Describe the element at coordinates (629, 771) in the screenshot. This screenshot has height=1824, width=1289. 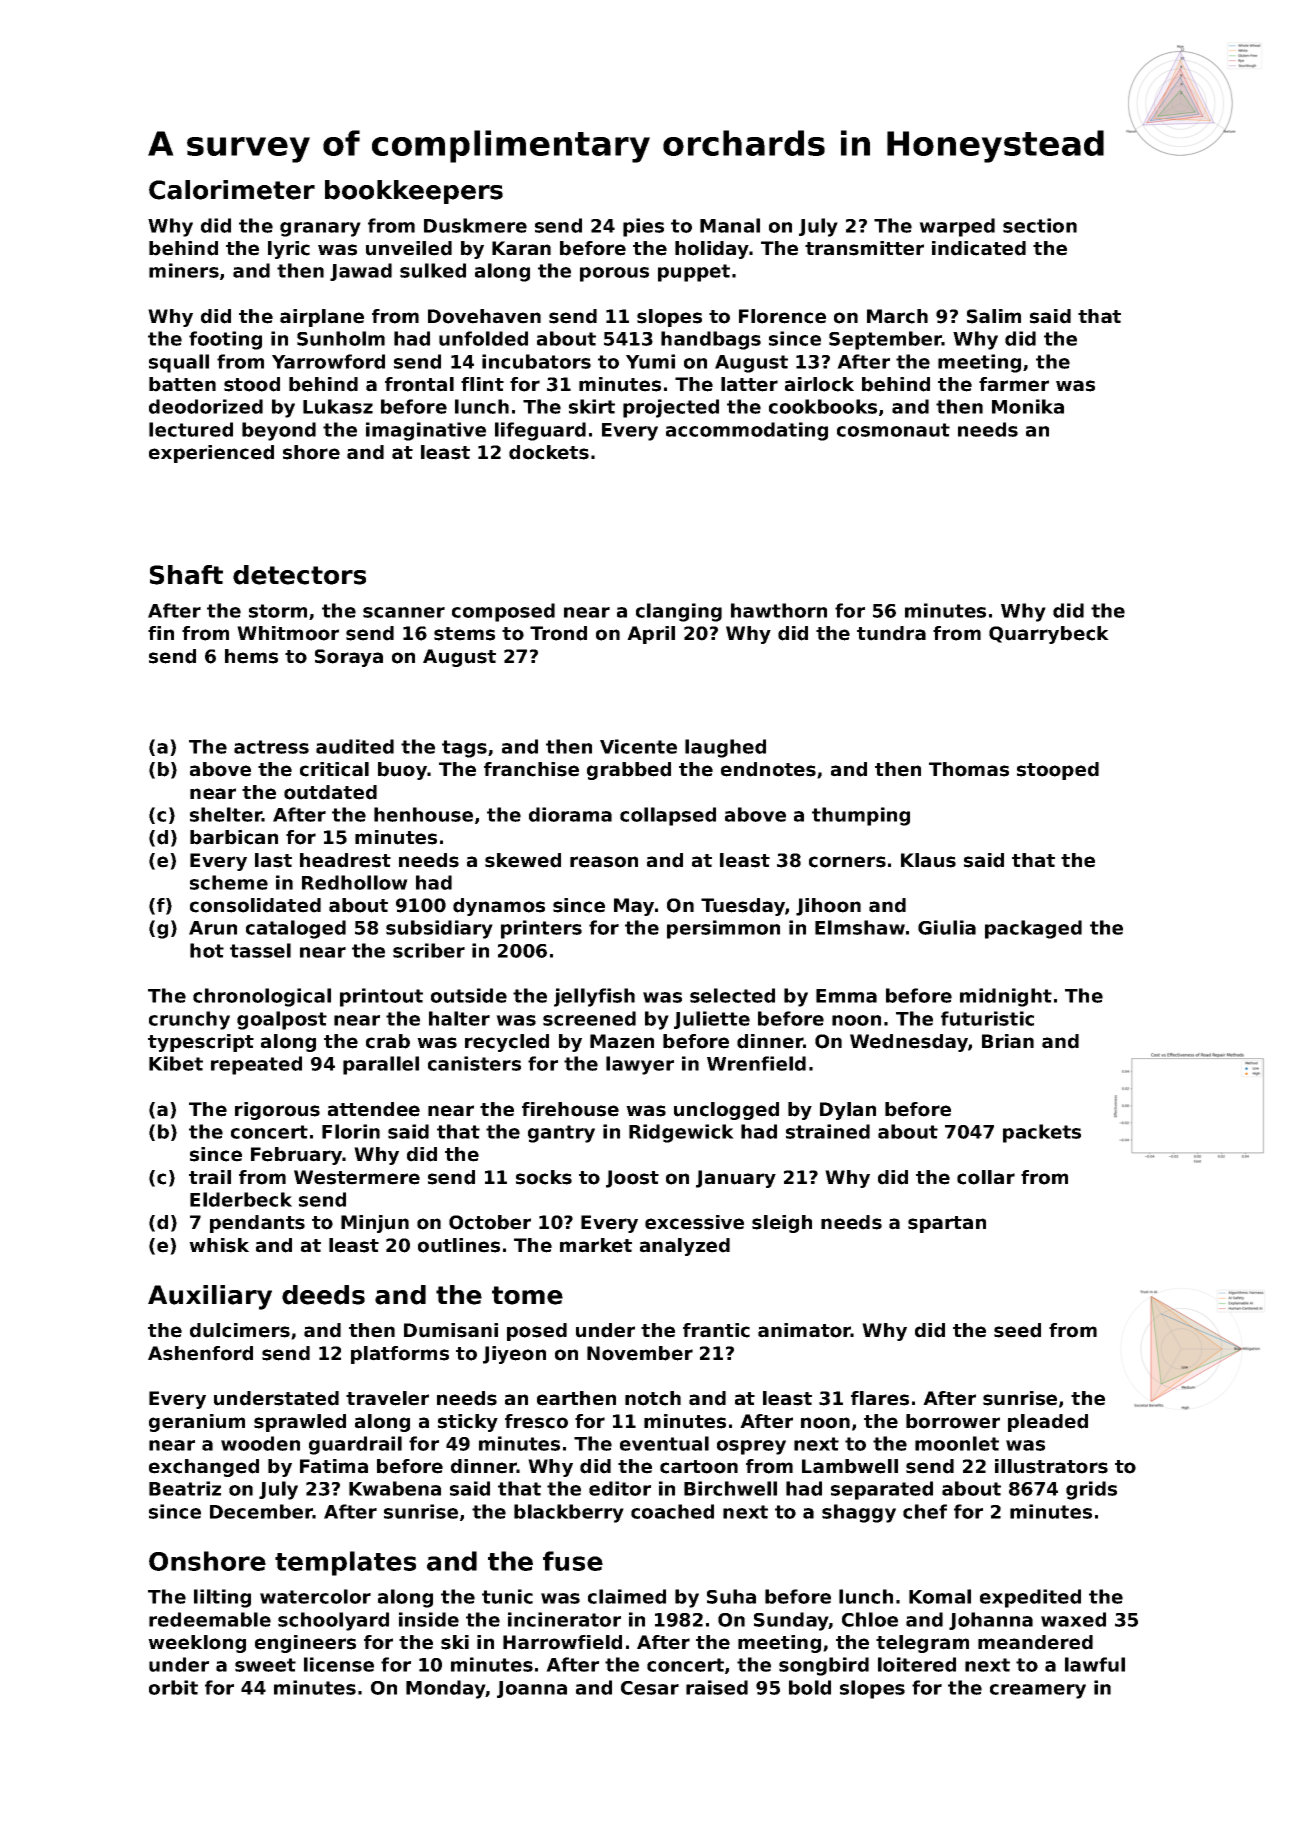
I see `grabbed` at that location.
